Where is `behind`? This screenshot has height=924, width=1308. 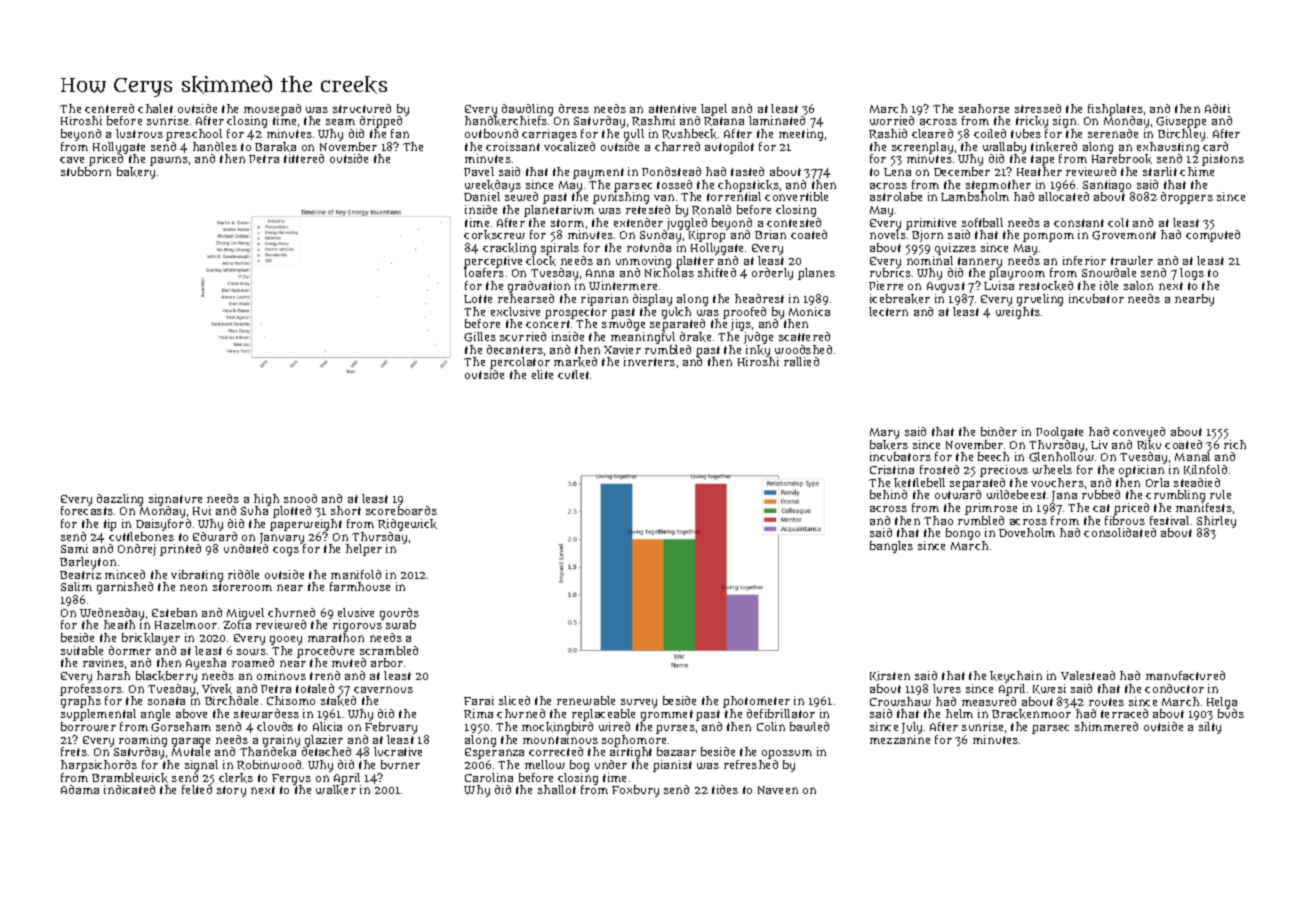
behind is located at coordinates (888, 494).
